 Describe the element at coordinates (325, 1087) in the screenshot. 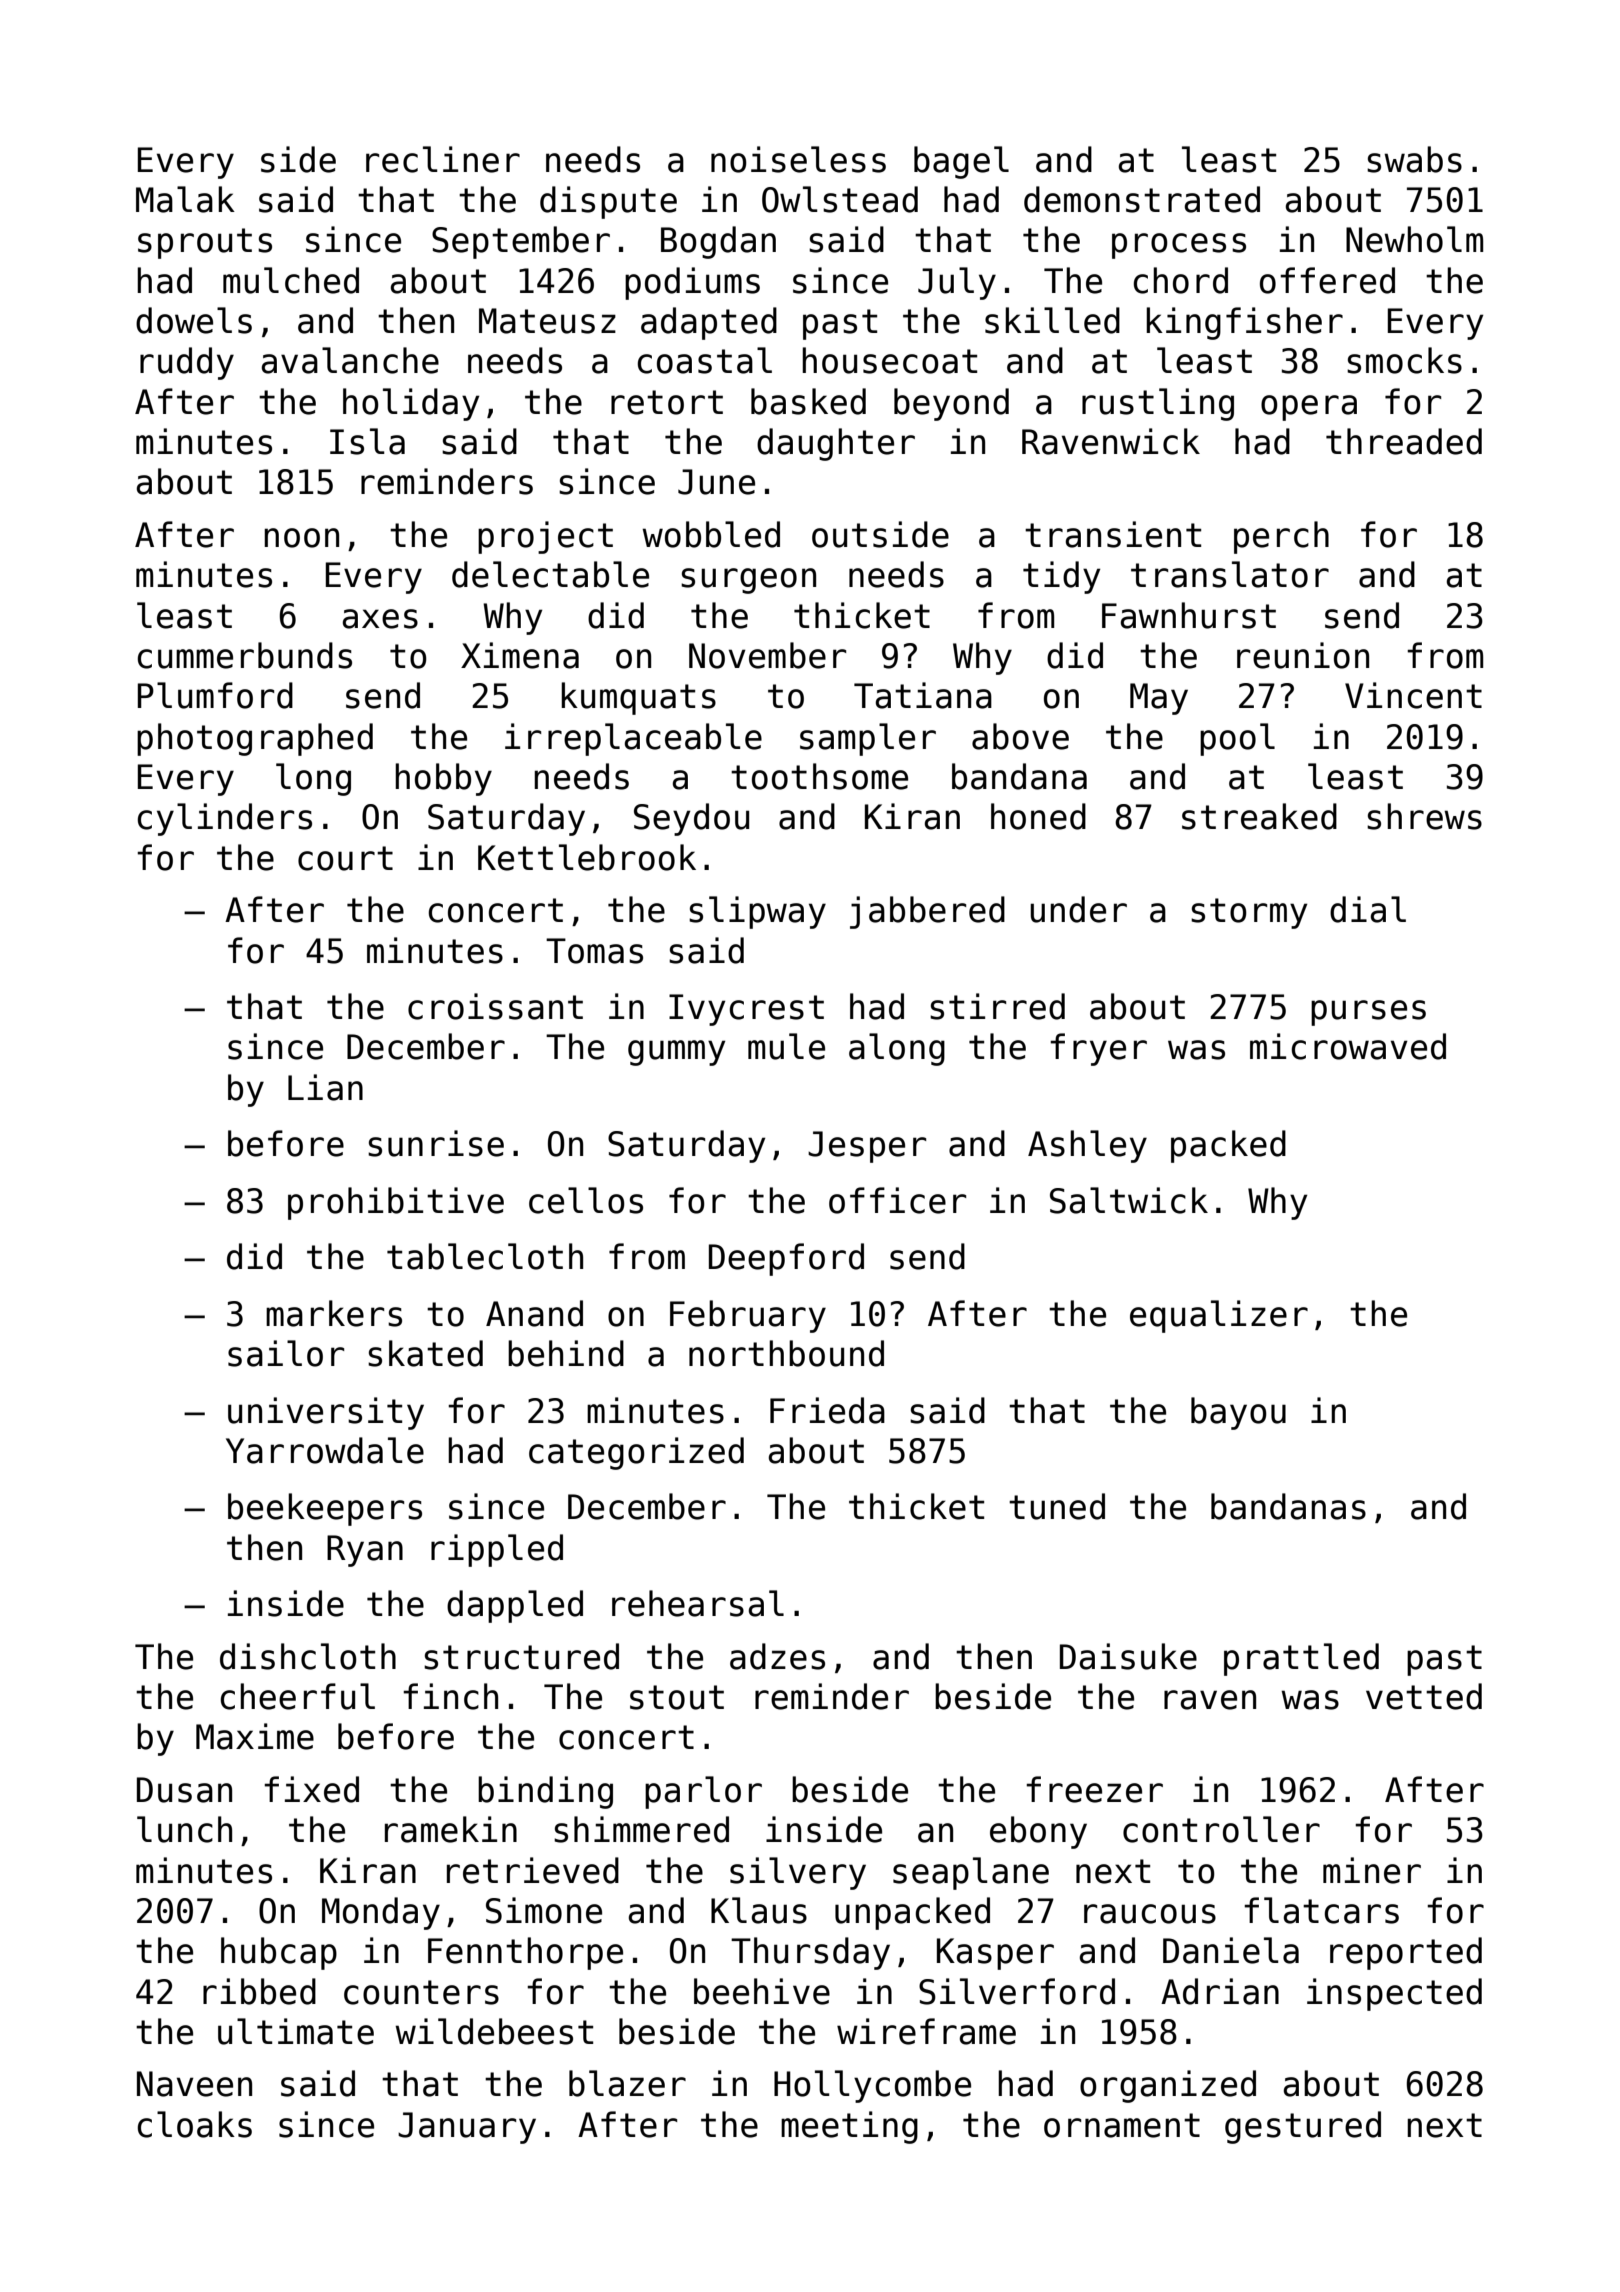

I see `Lian` at that location.
